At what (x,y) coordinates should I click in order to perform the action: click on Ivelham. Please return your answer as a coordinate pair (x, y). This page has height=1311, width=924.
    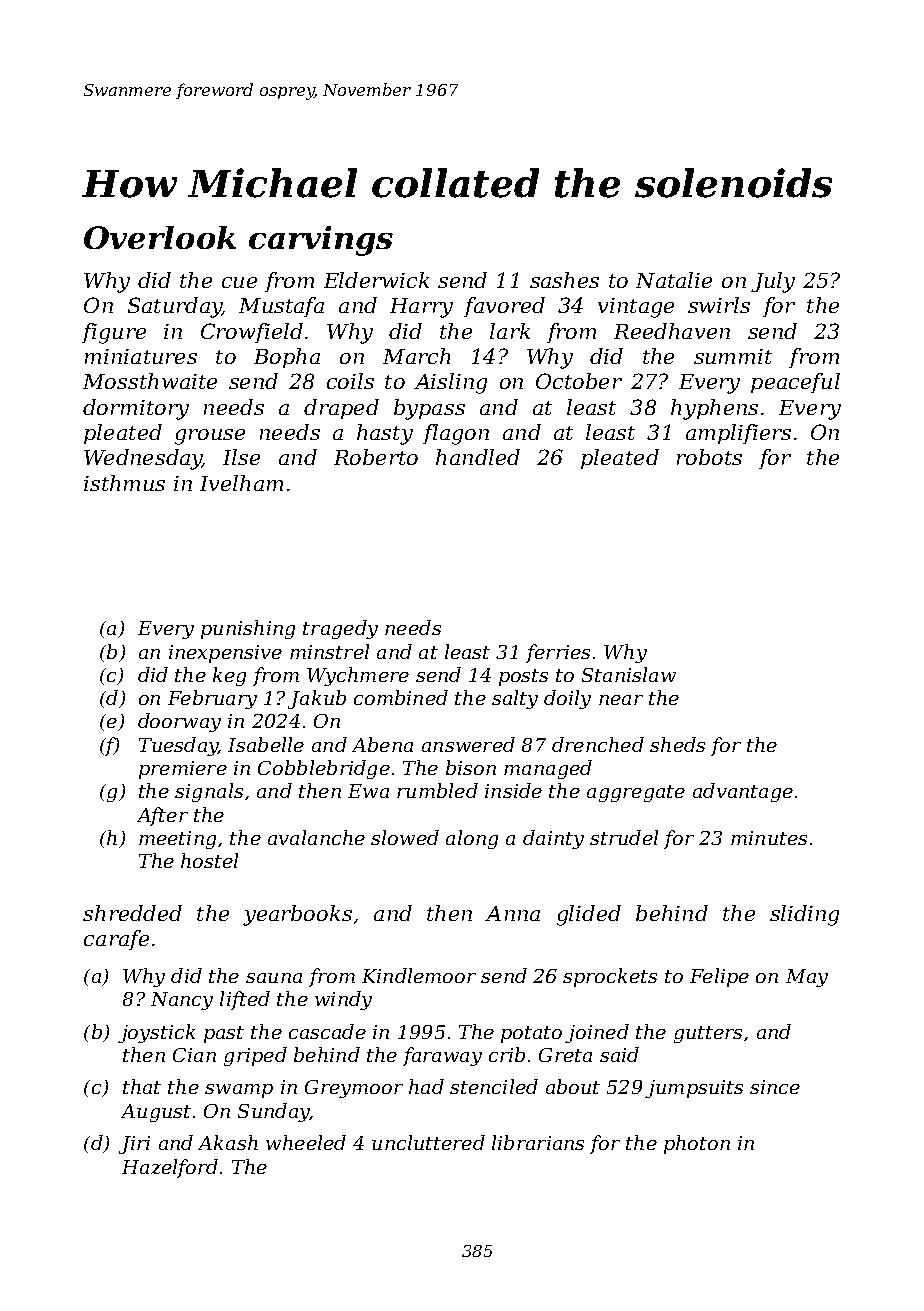
    Looking at the image, I should click on (241, 483).
